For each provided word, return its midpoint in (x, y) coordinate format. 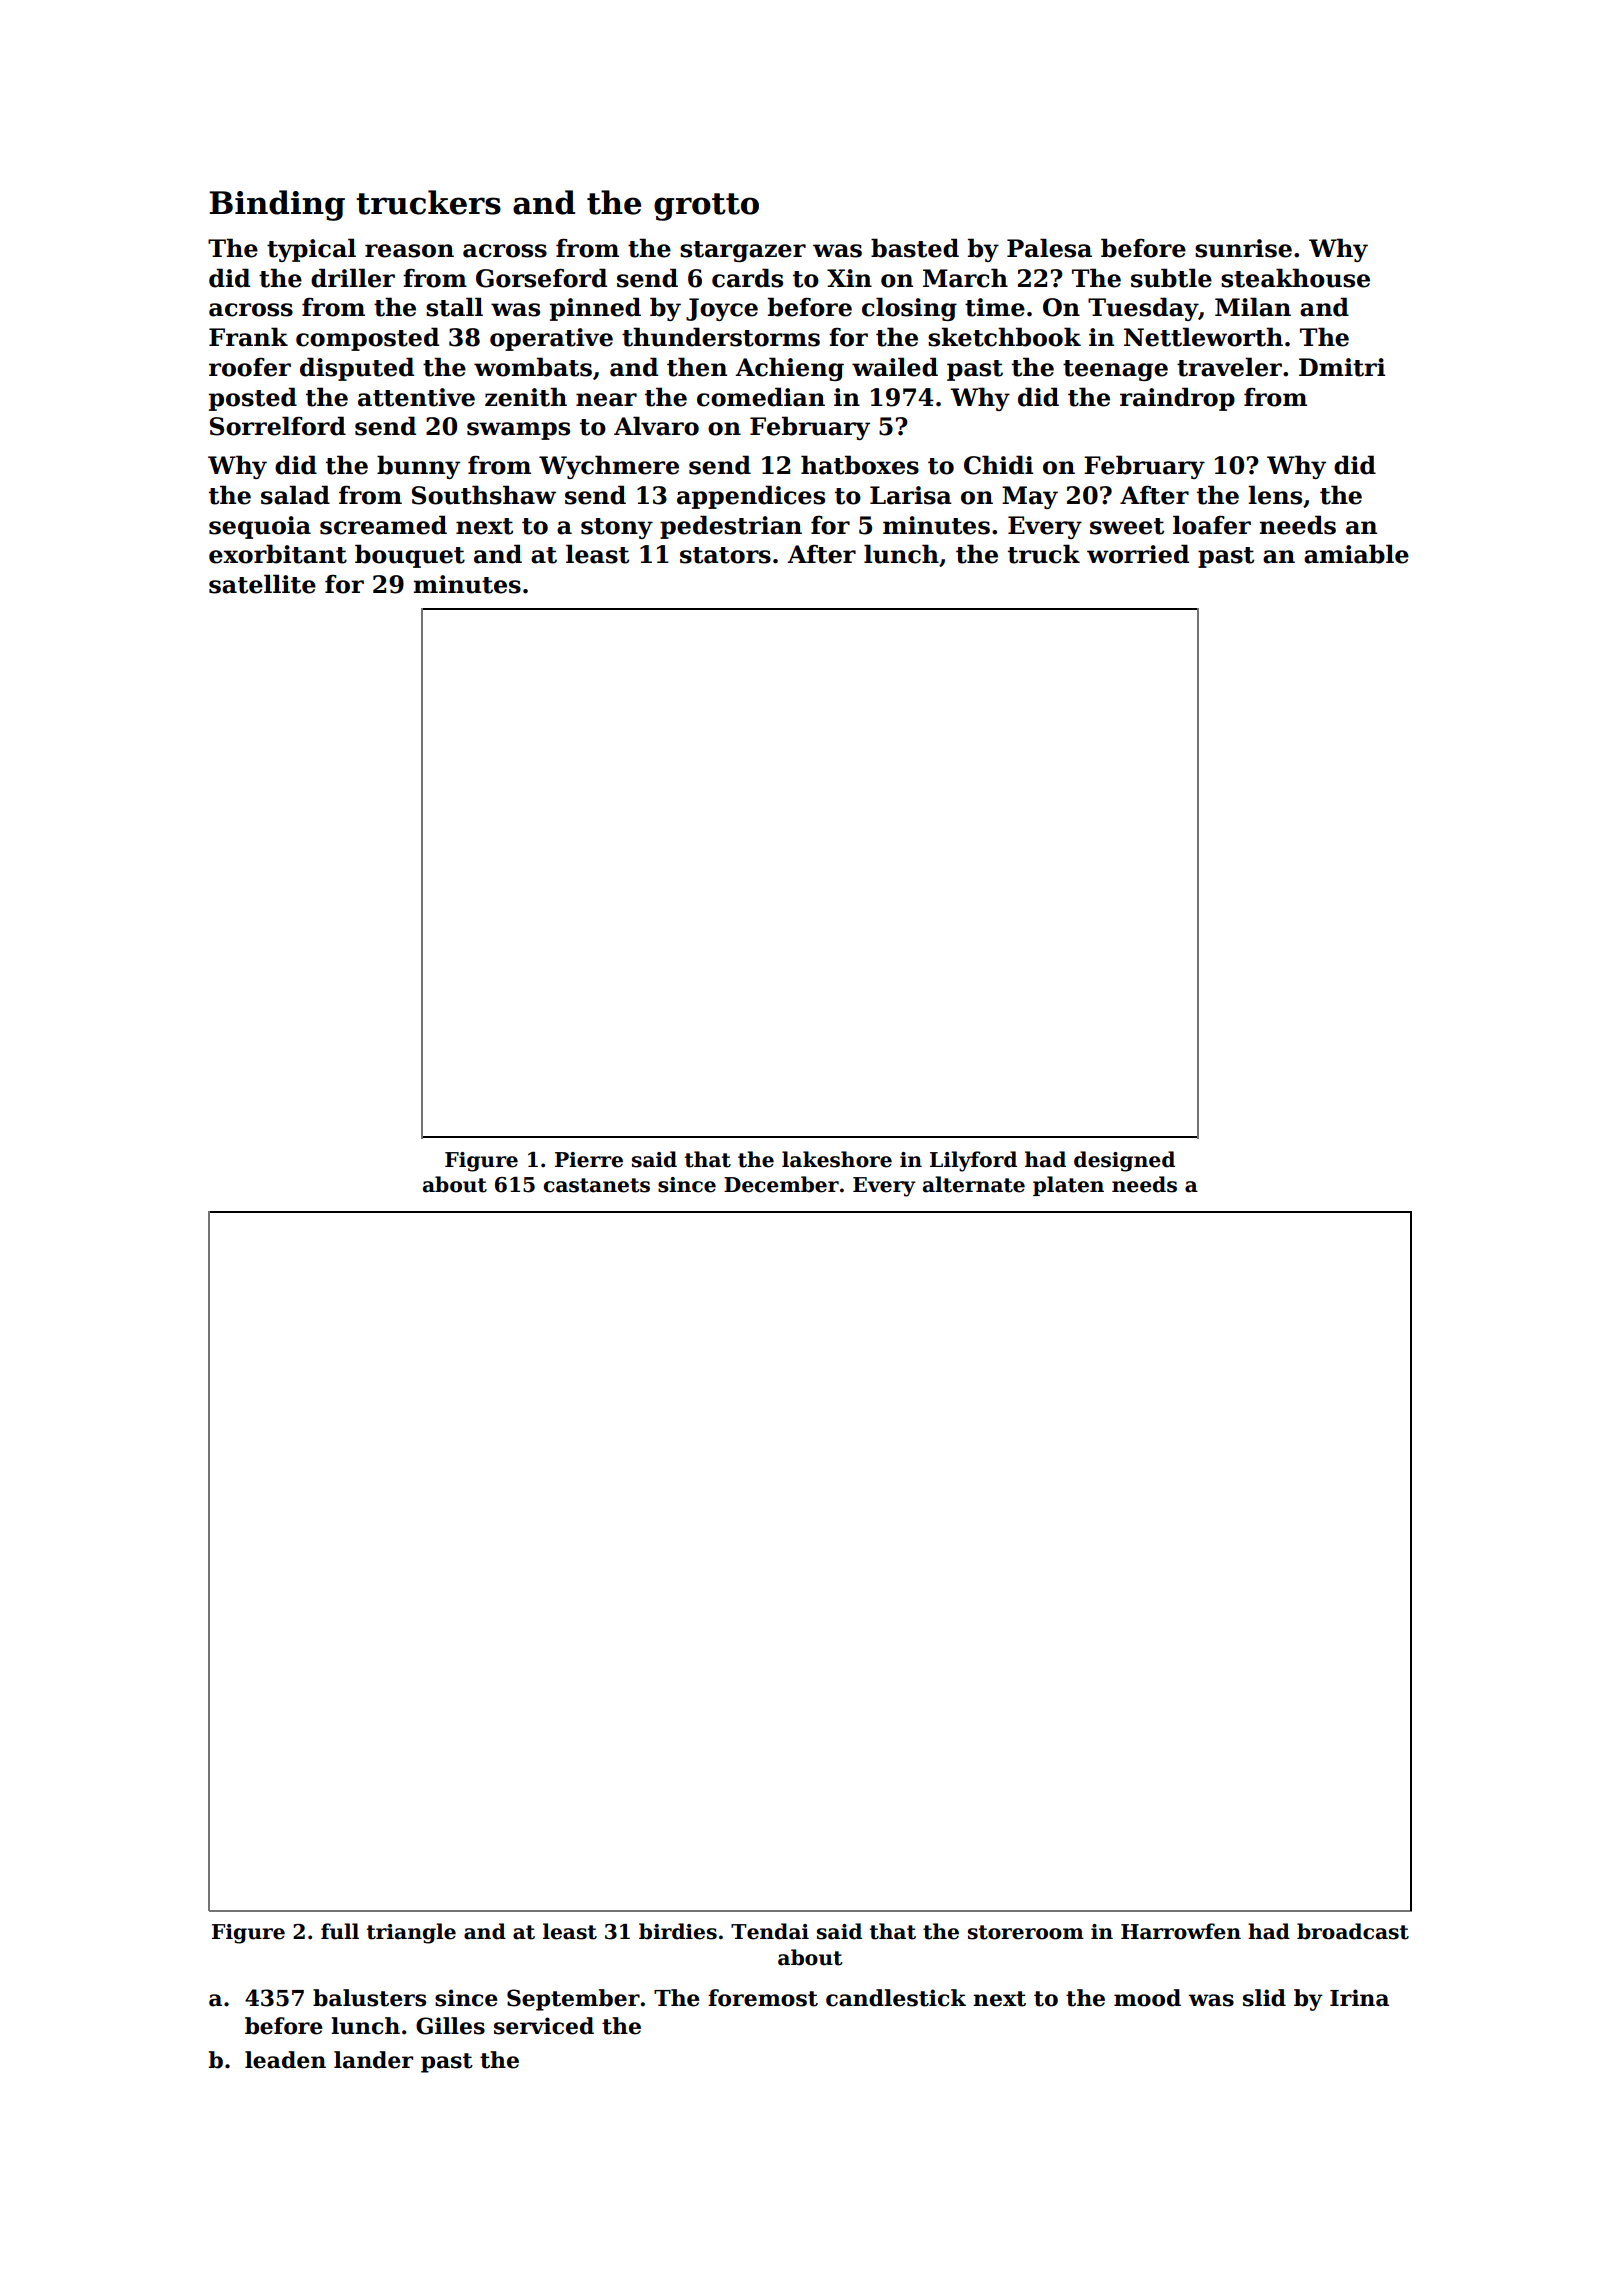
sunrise (1243, 248)
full (340, 1931)
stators (725, 555)
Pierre (589, 1160)
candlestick (896, 1998)
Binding (277, 205)
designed (1124, 1161)
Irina (1359, 1998)
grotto (706, 207)
